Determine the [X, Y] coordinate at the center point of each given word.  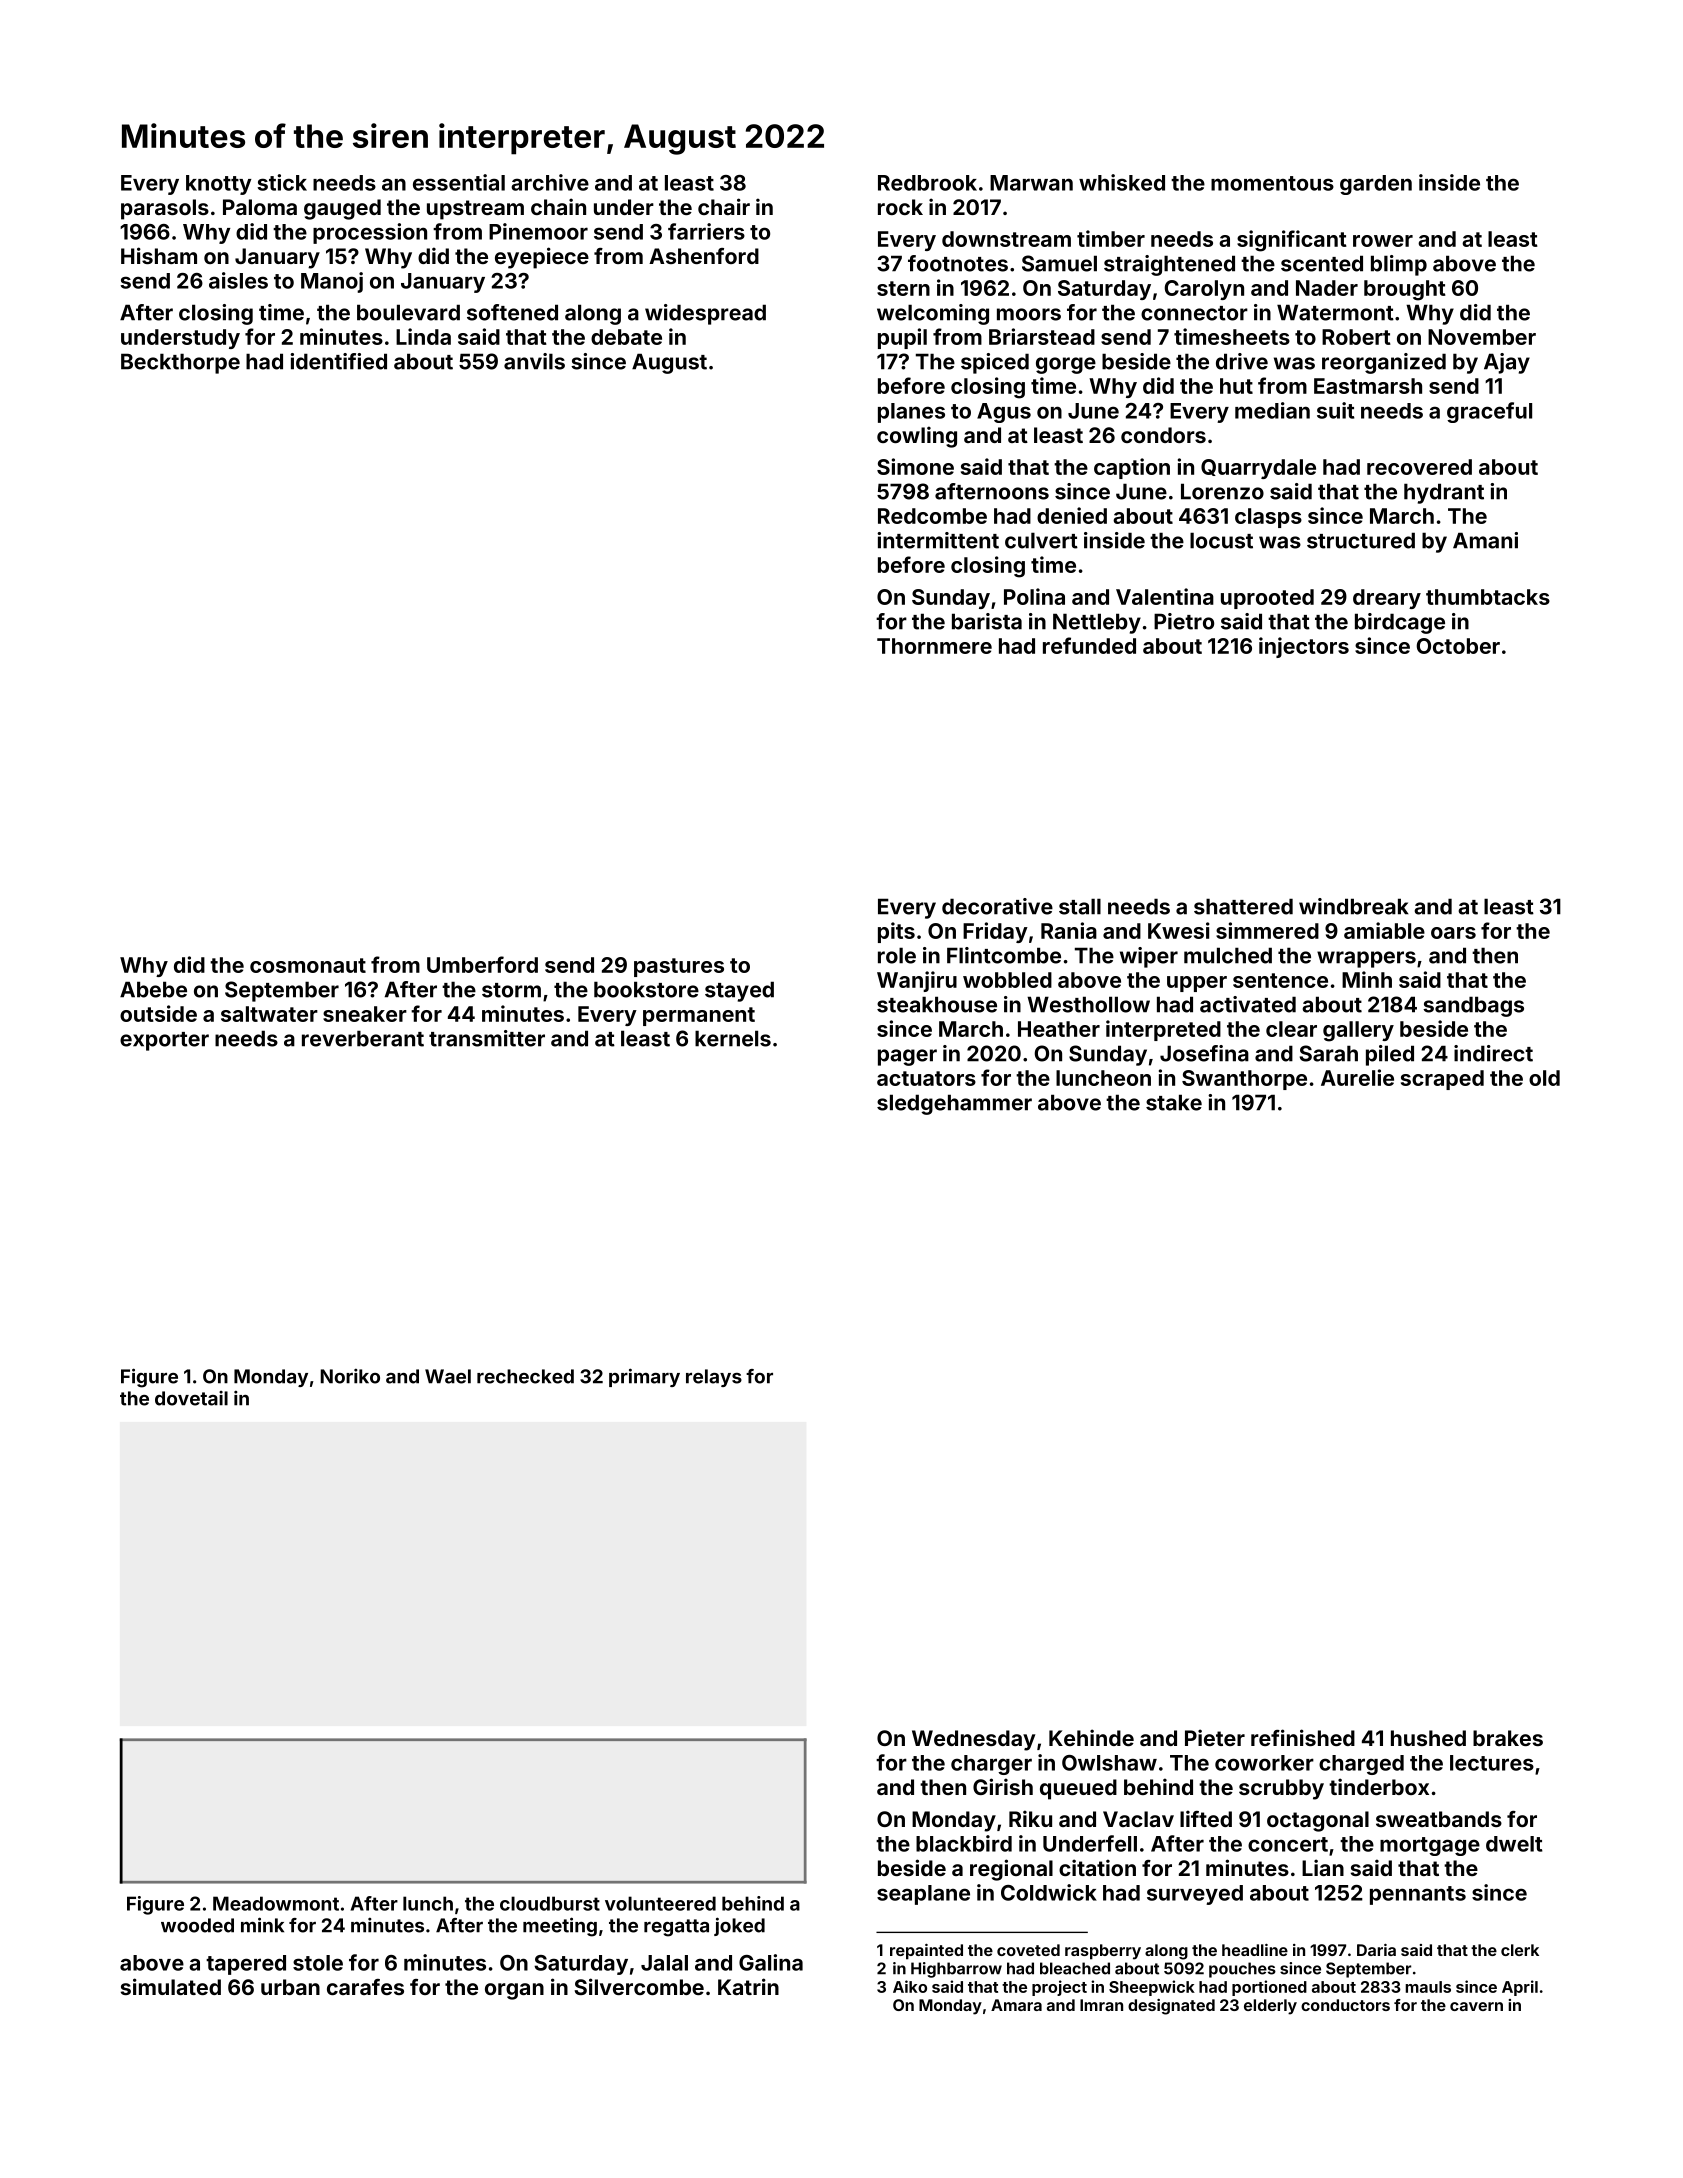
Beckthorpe [180, 363]
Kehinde [1091, 1737]
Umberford [482, 964]
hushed [1428, 1738]
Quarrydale [1258, 469]
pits [896, 932]
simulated [171, 1986]
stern [903, 288]
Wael [448, 1376]
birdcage [1400, 623]
